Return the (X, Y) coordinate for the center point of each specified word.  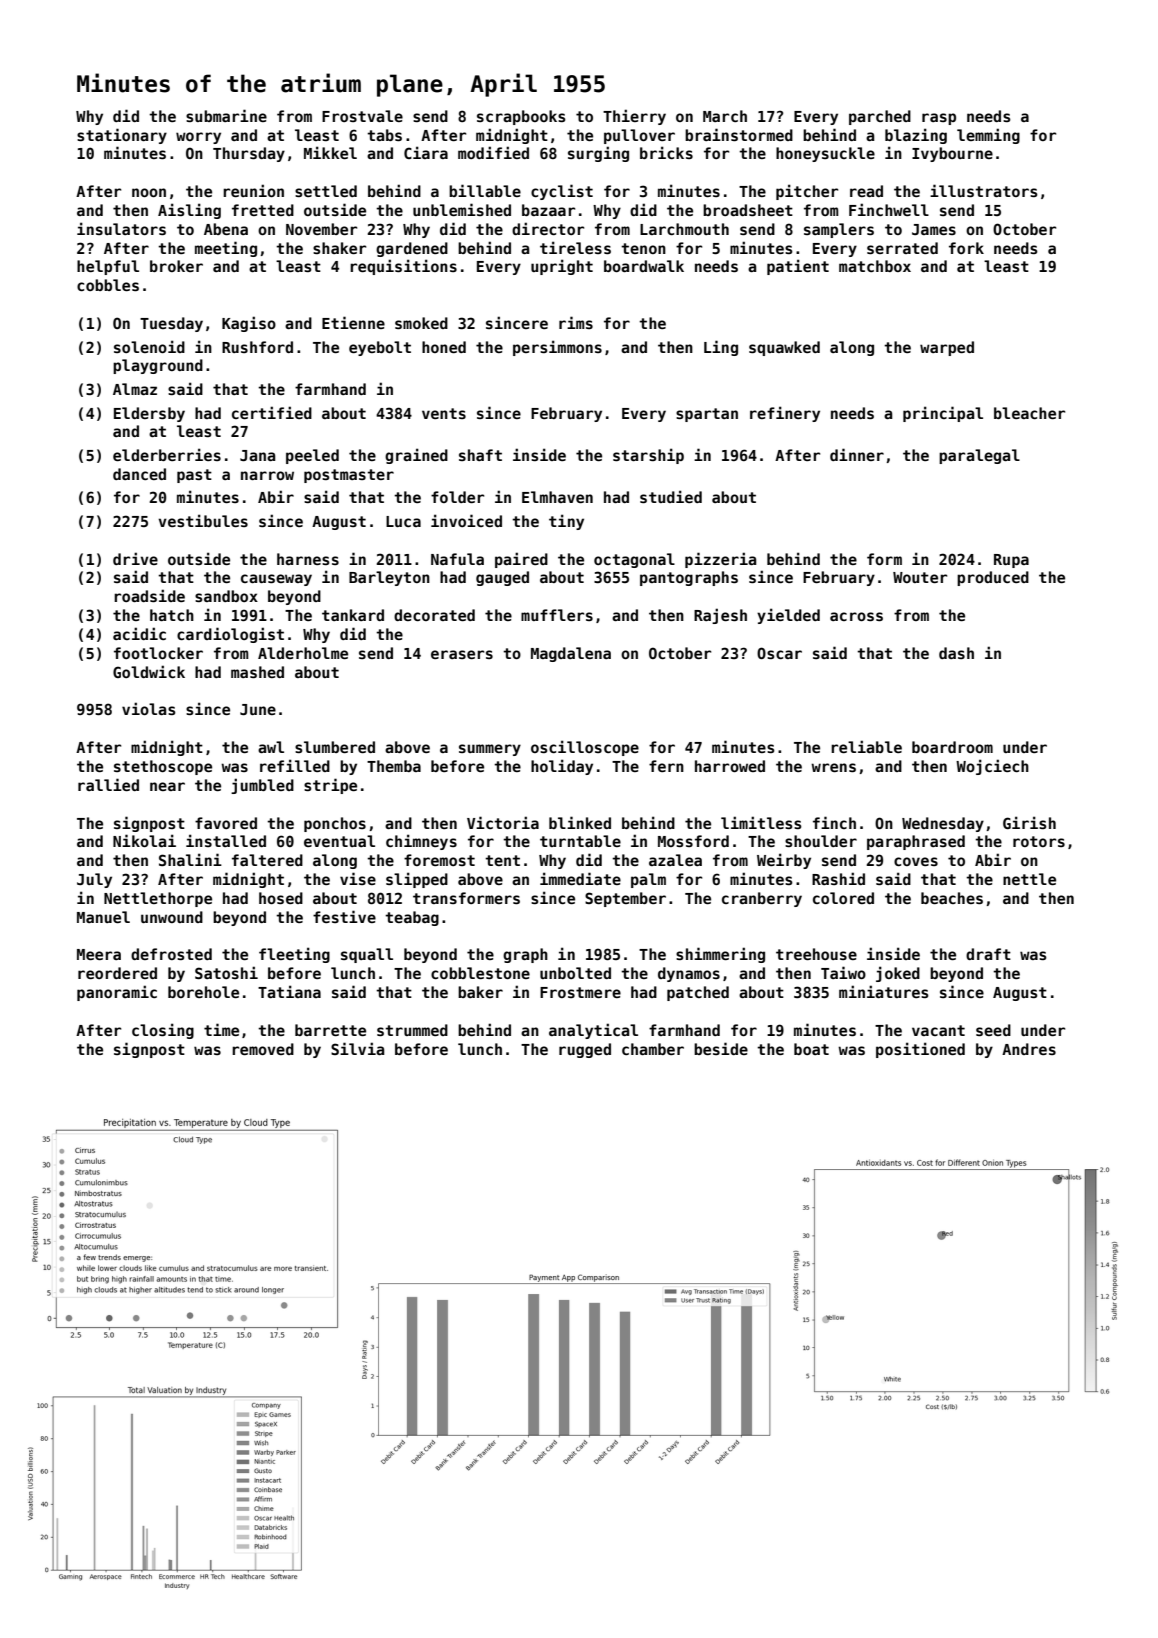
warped (947, 348)
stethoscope (163, 767)
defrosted (171, 954)
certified (272, 412)
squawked (784, 348)
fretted (263, 210)
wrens (833, 767)
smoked (421, 323)
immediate (580, 878)
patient (798, 267)
